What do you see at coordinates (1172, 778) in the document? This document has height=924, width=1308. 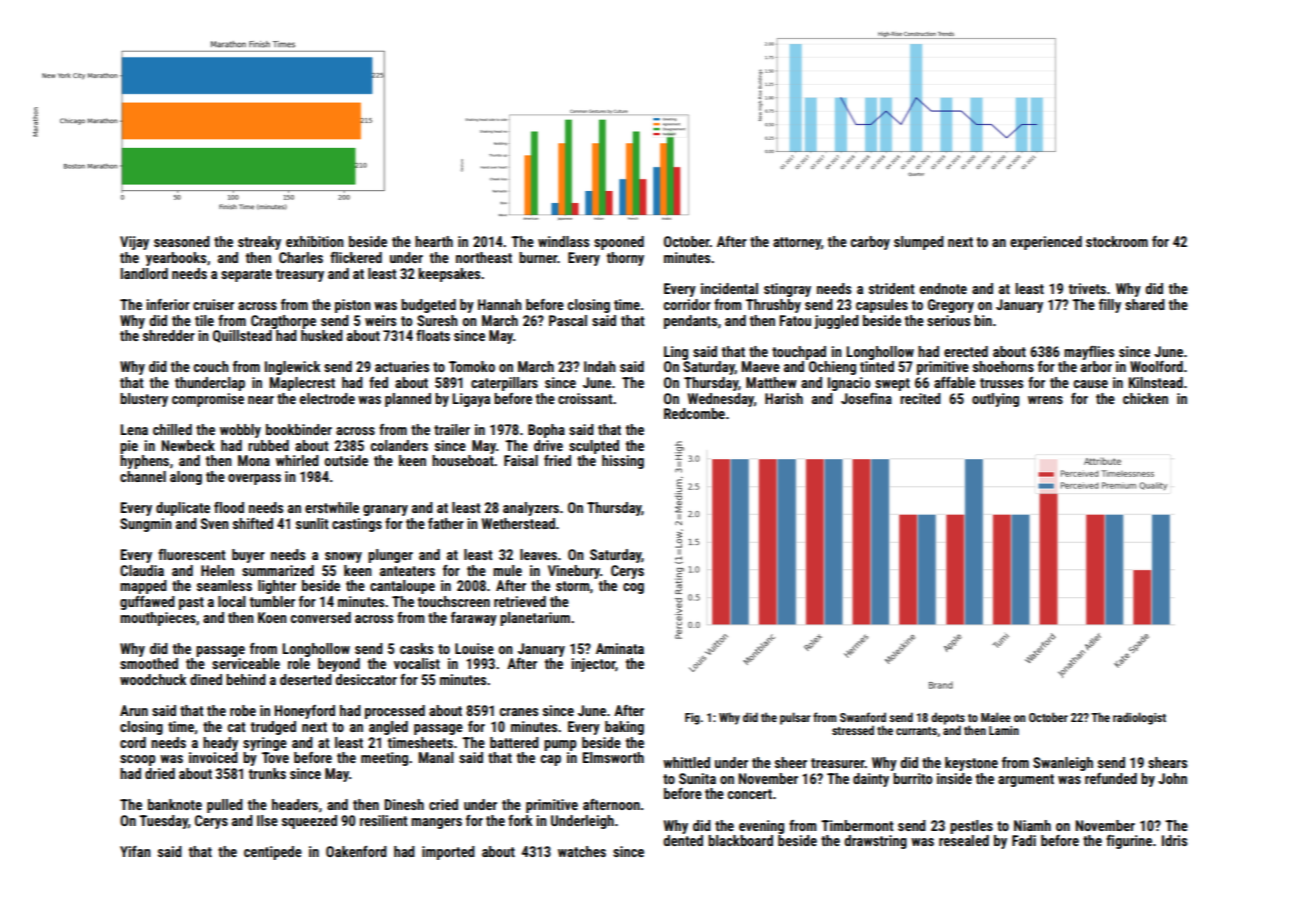 I see `John` at bounding box center [1172, 778].
